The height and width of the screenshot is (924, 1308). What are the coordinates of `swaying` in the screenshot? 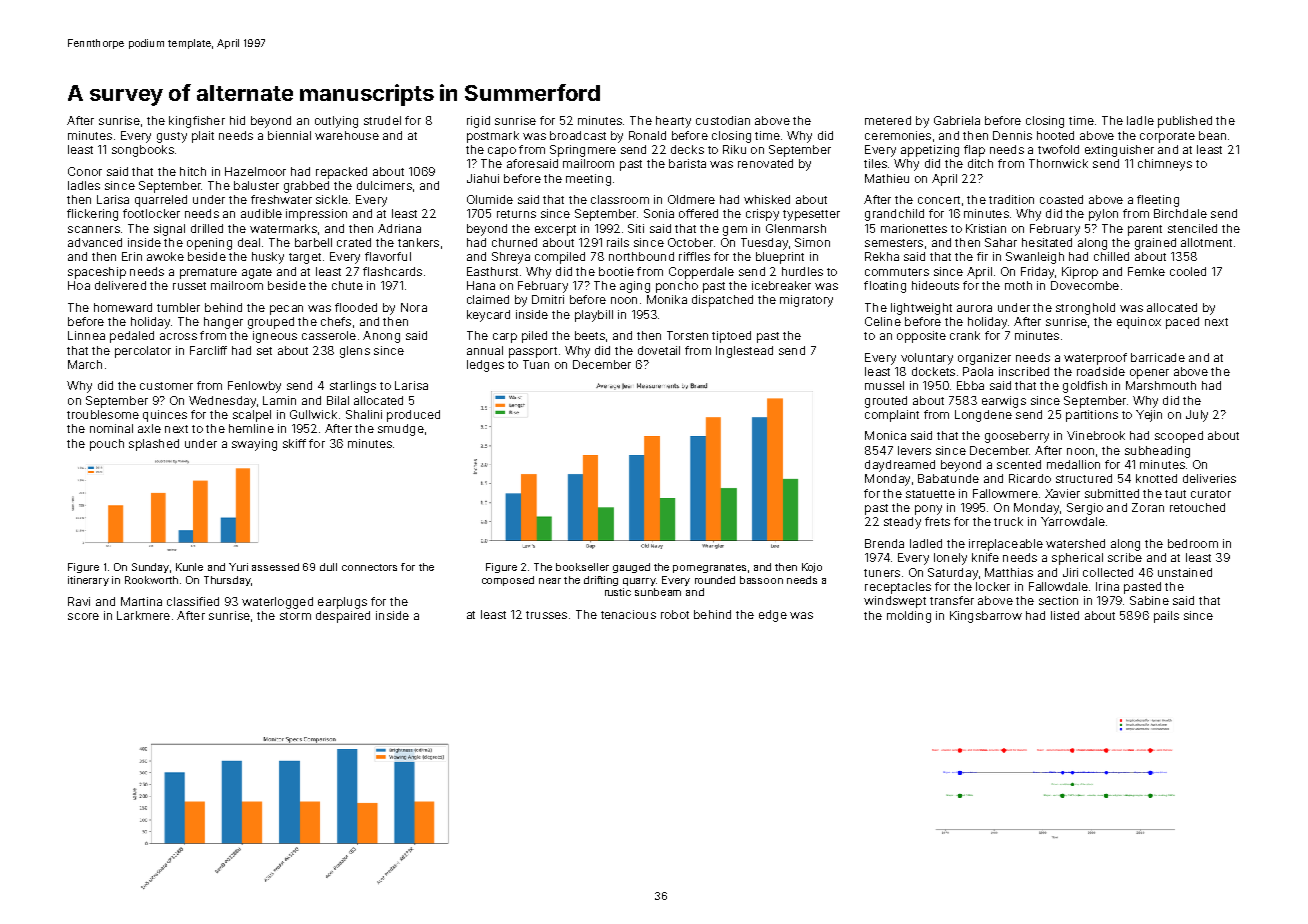 It's located at (254, 445).
